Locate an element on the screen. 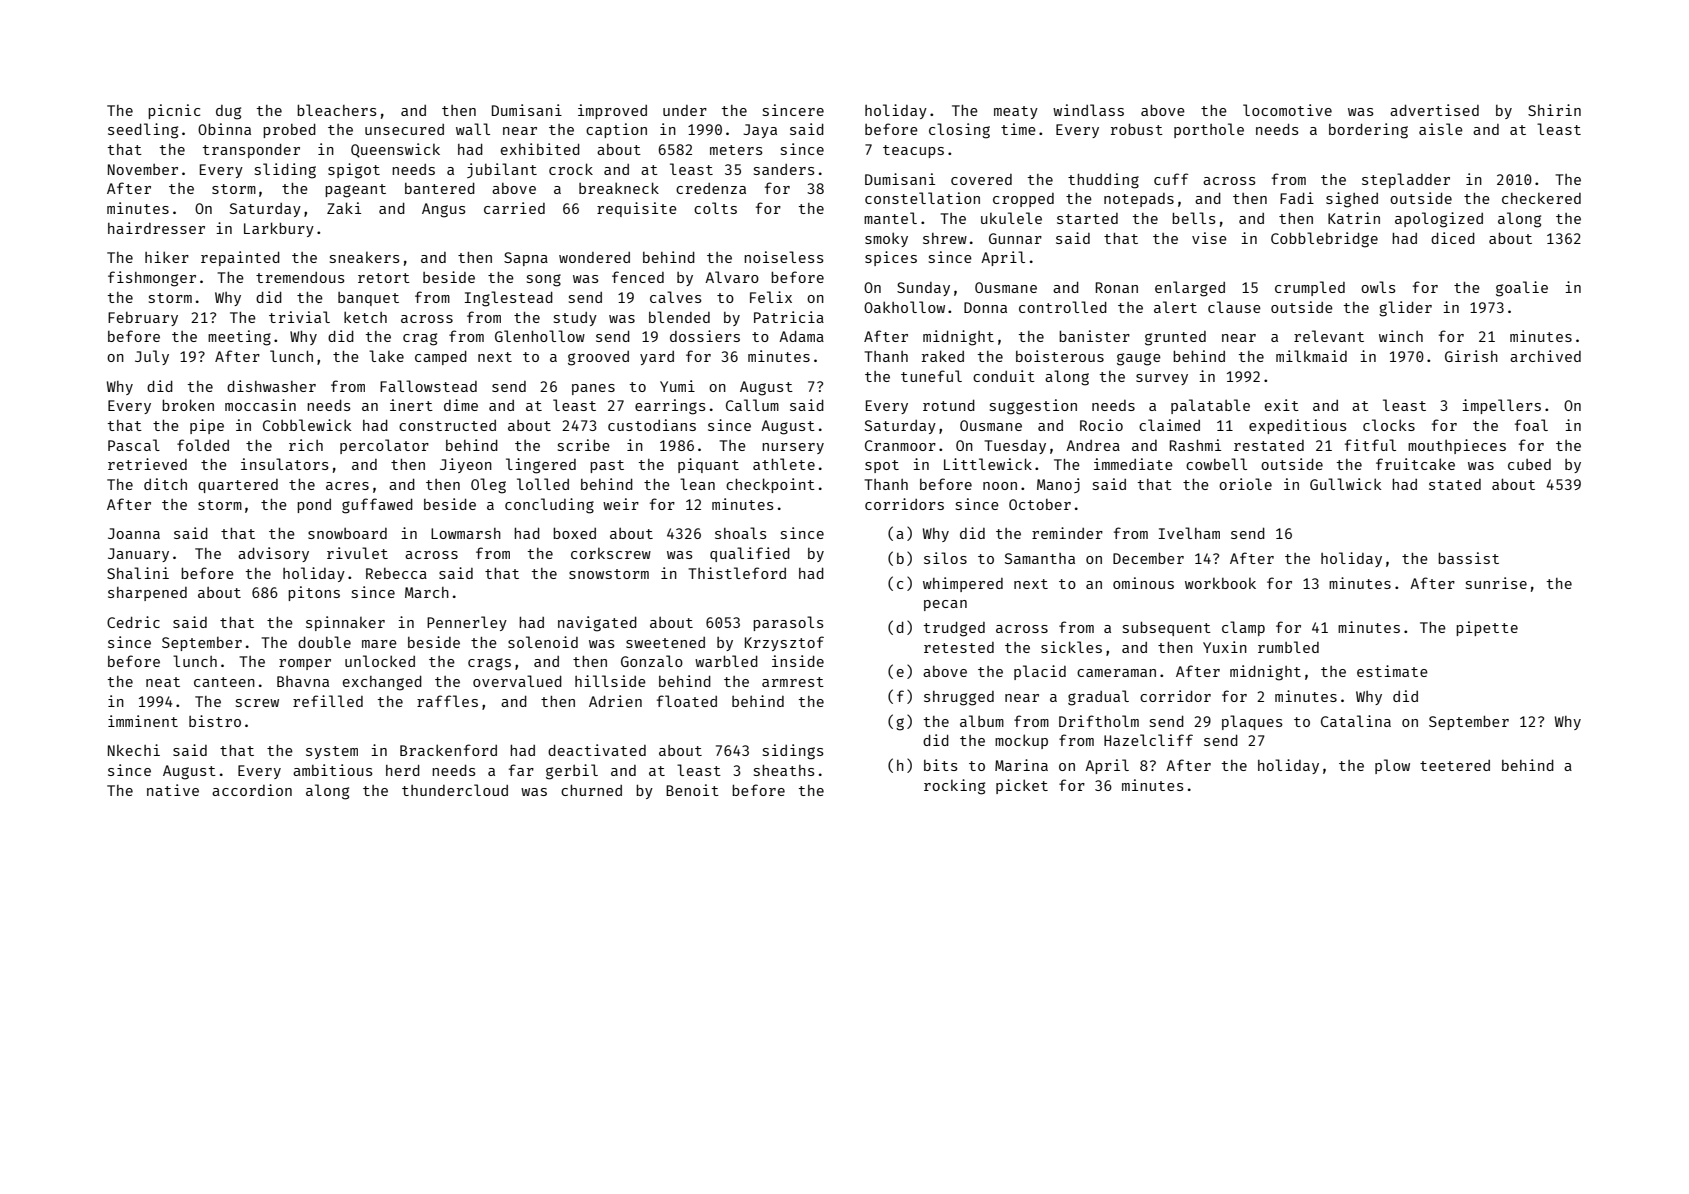  meaty is located at coordinates (1016, 112).
